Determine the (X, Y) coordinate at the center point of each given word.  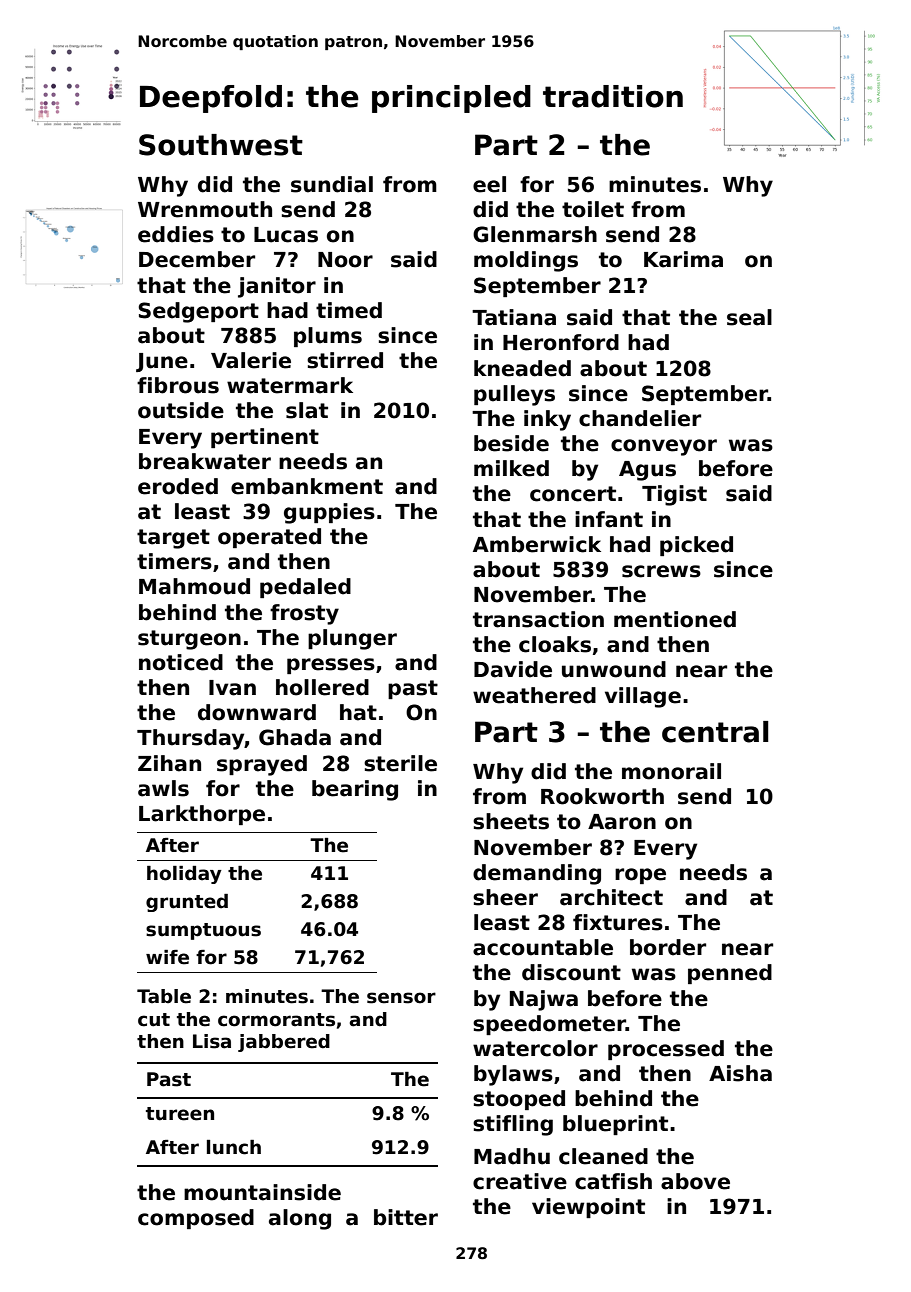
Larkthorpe (202, 815)
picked (696, 546)
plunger (352, 639)
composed (196, 1219)
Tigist (674, 495)
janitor (277, 287)
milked (511, 468)
